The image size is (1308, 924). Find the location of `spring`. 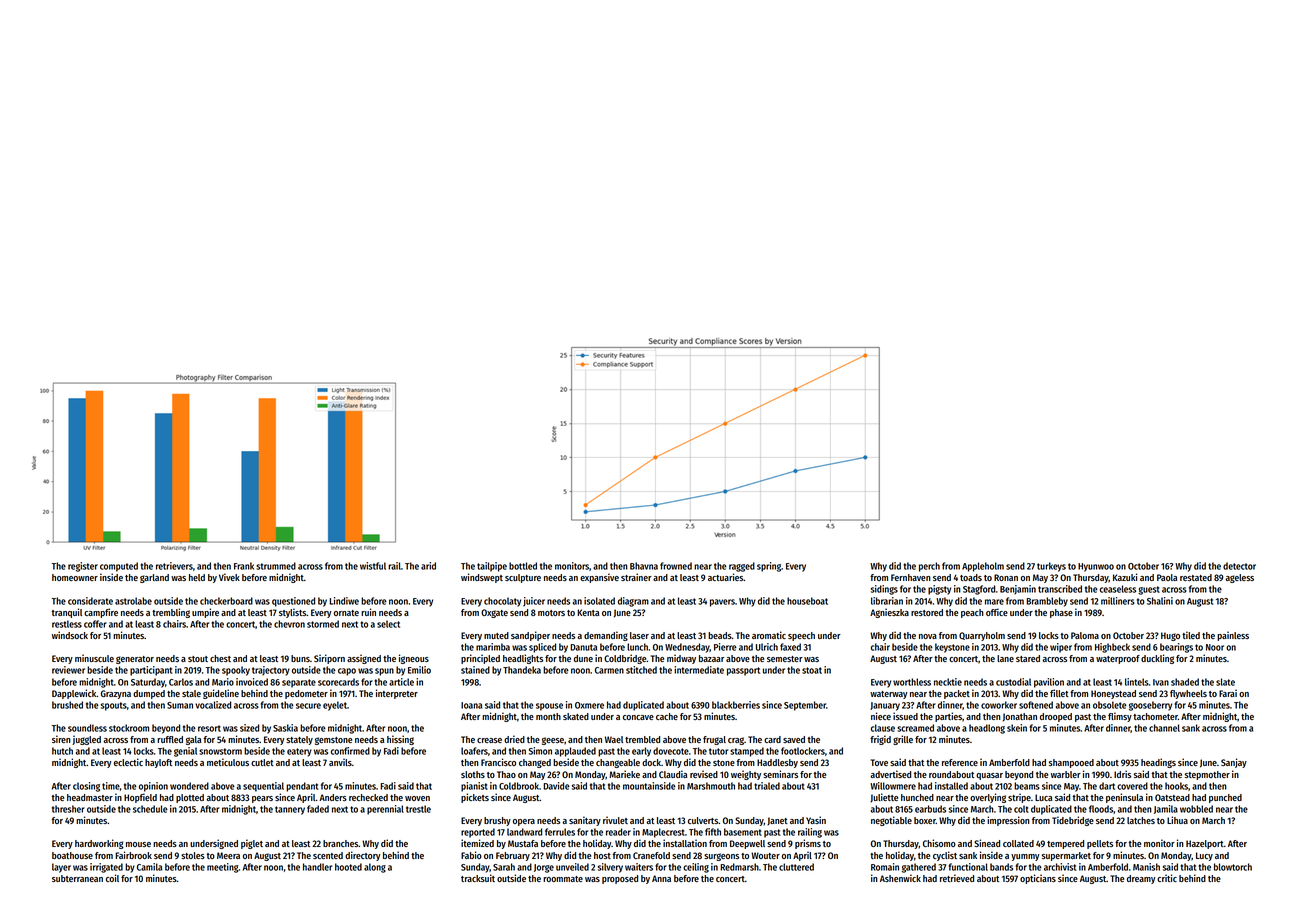

spring is located at coordinates (769, 567).
